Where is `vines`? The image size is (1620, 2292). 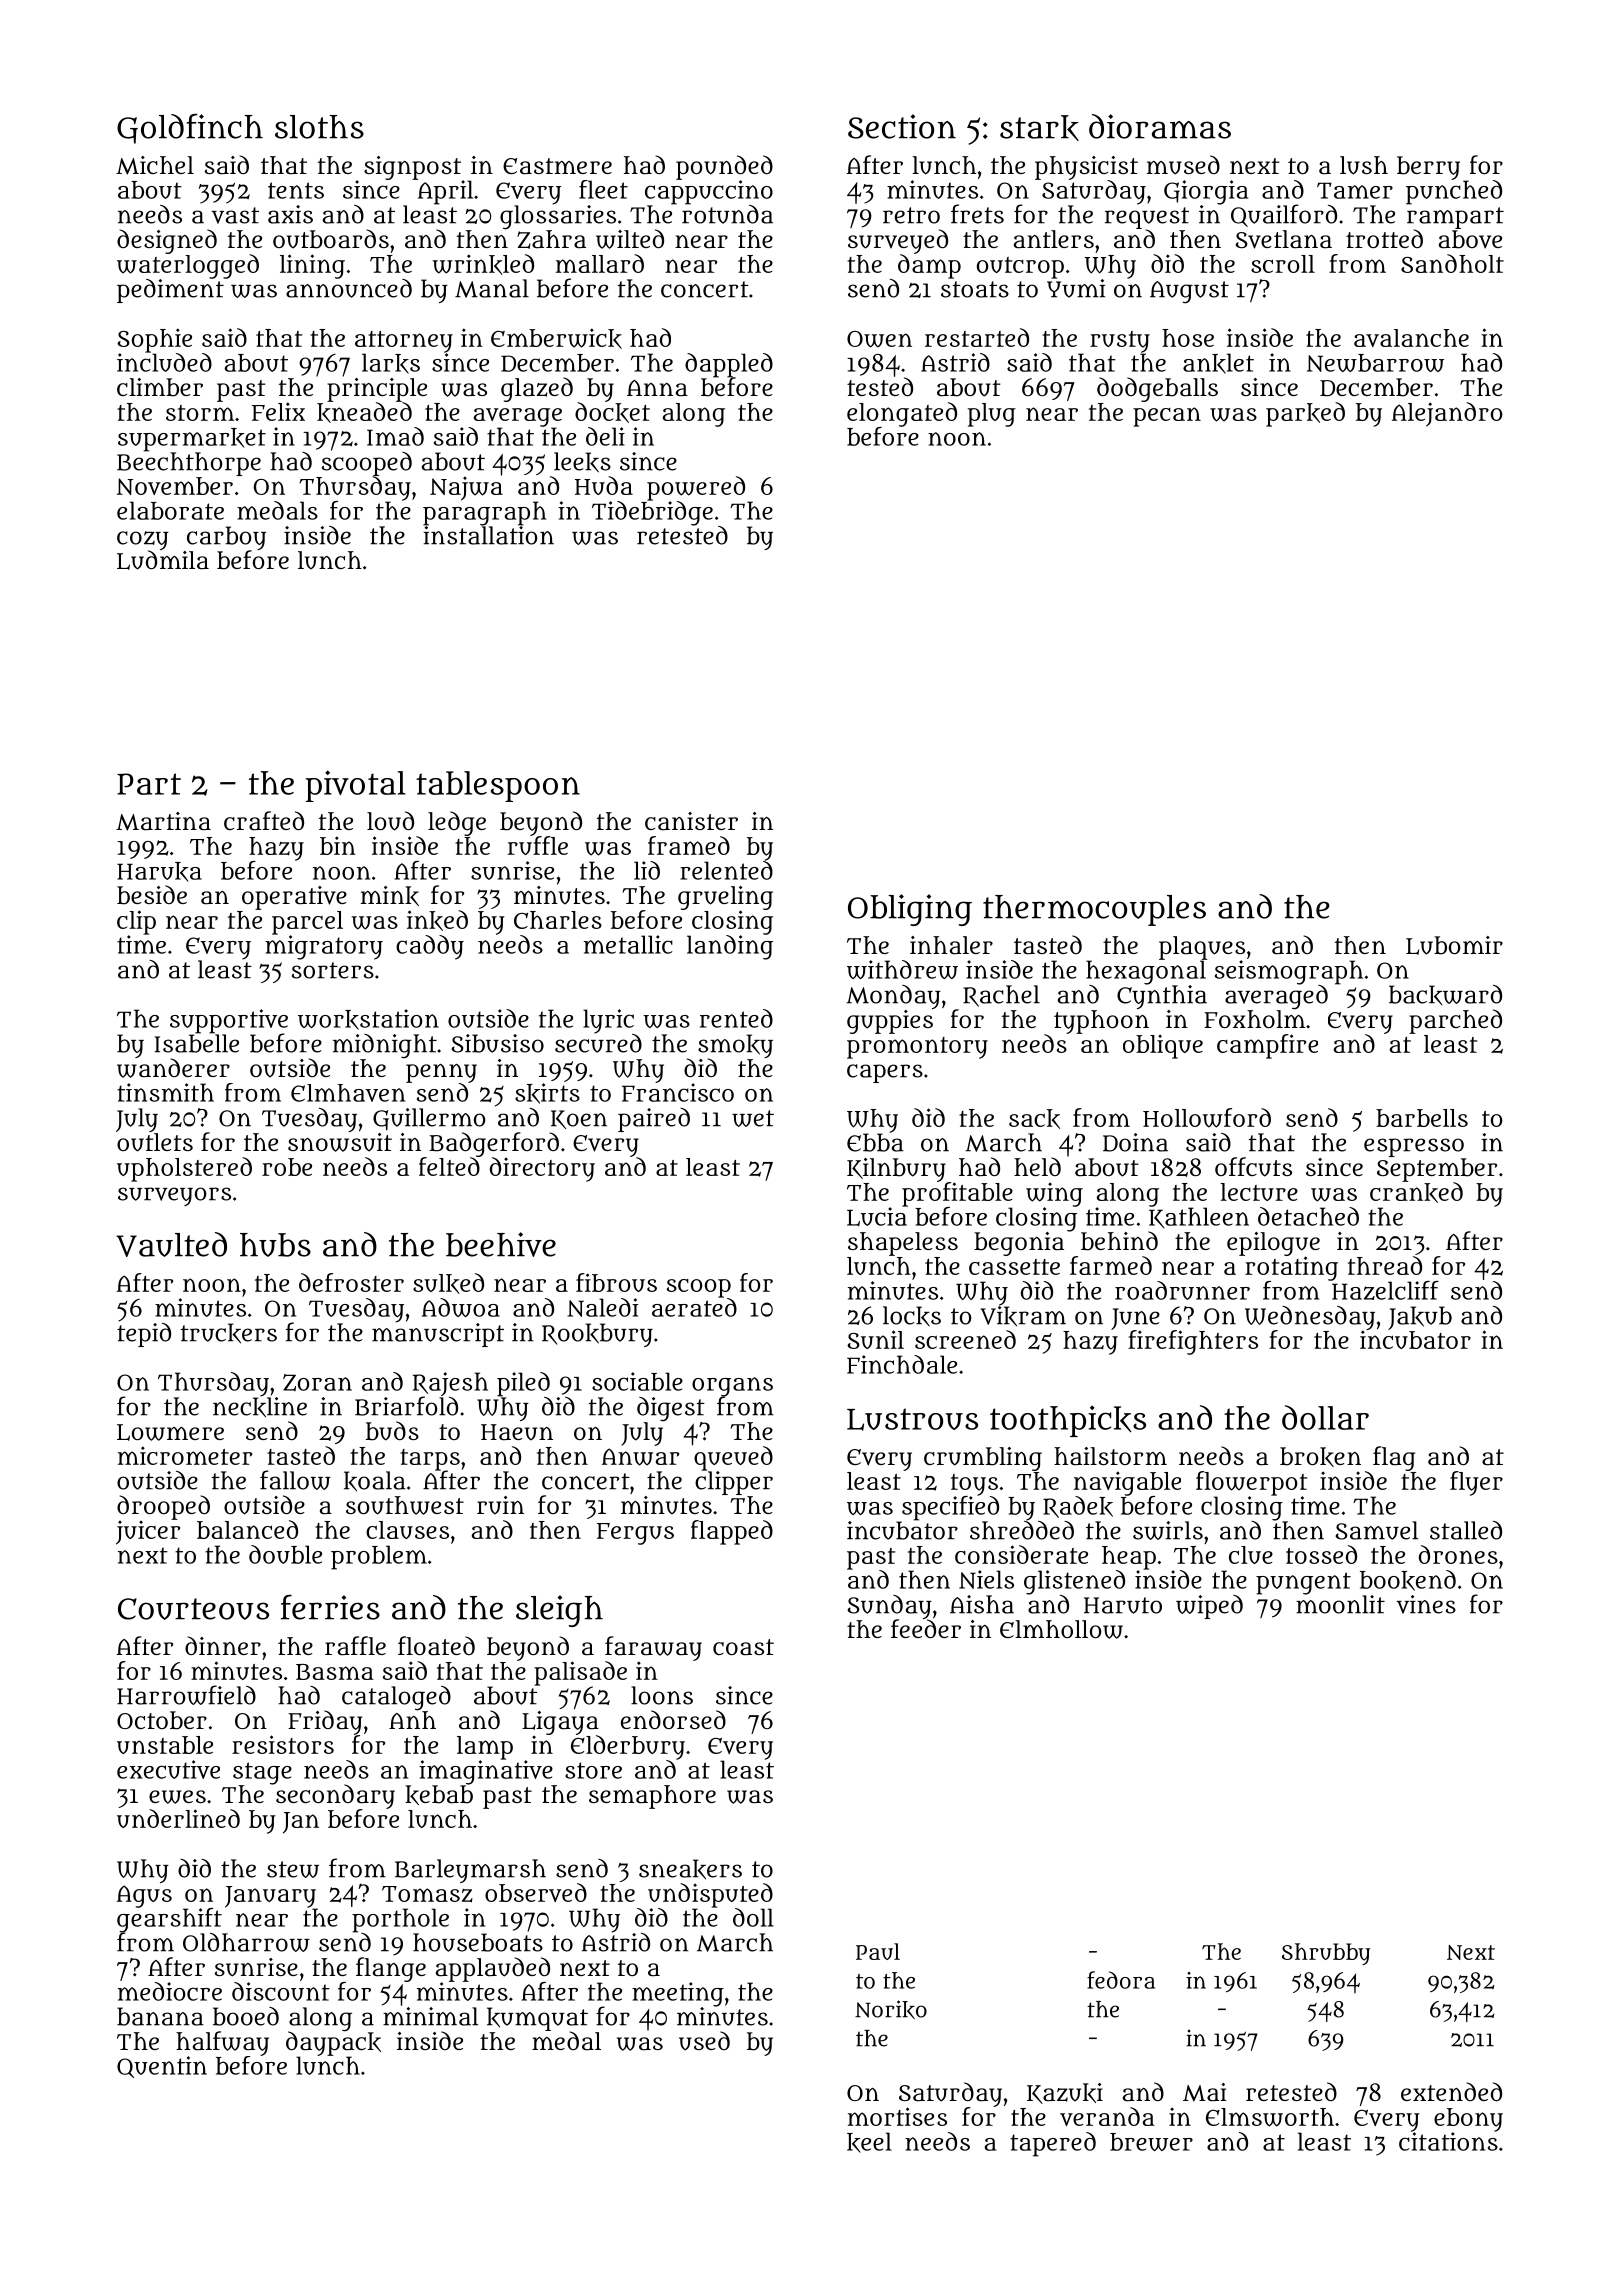
vines is located at coordinates (1426, 1604).
